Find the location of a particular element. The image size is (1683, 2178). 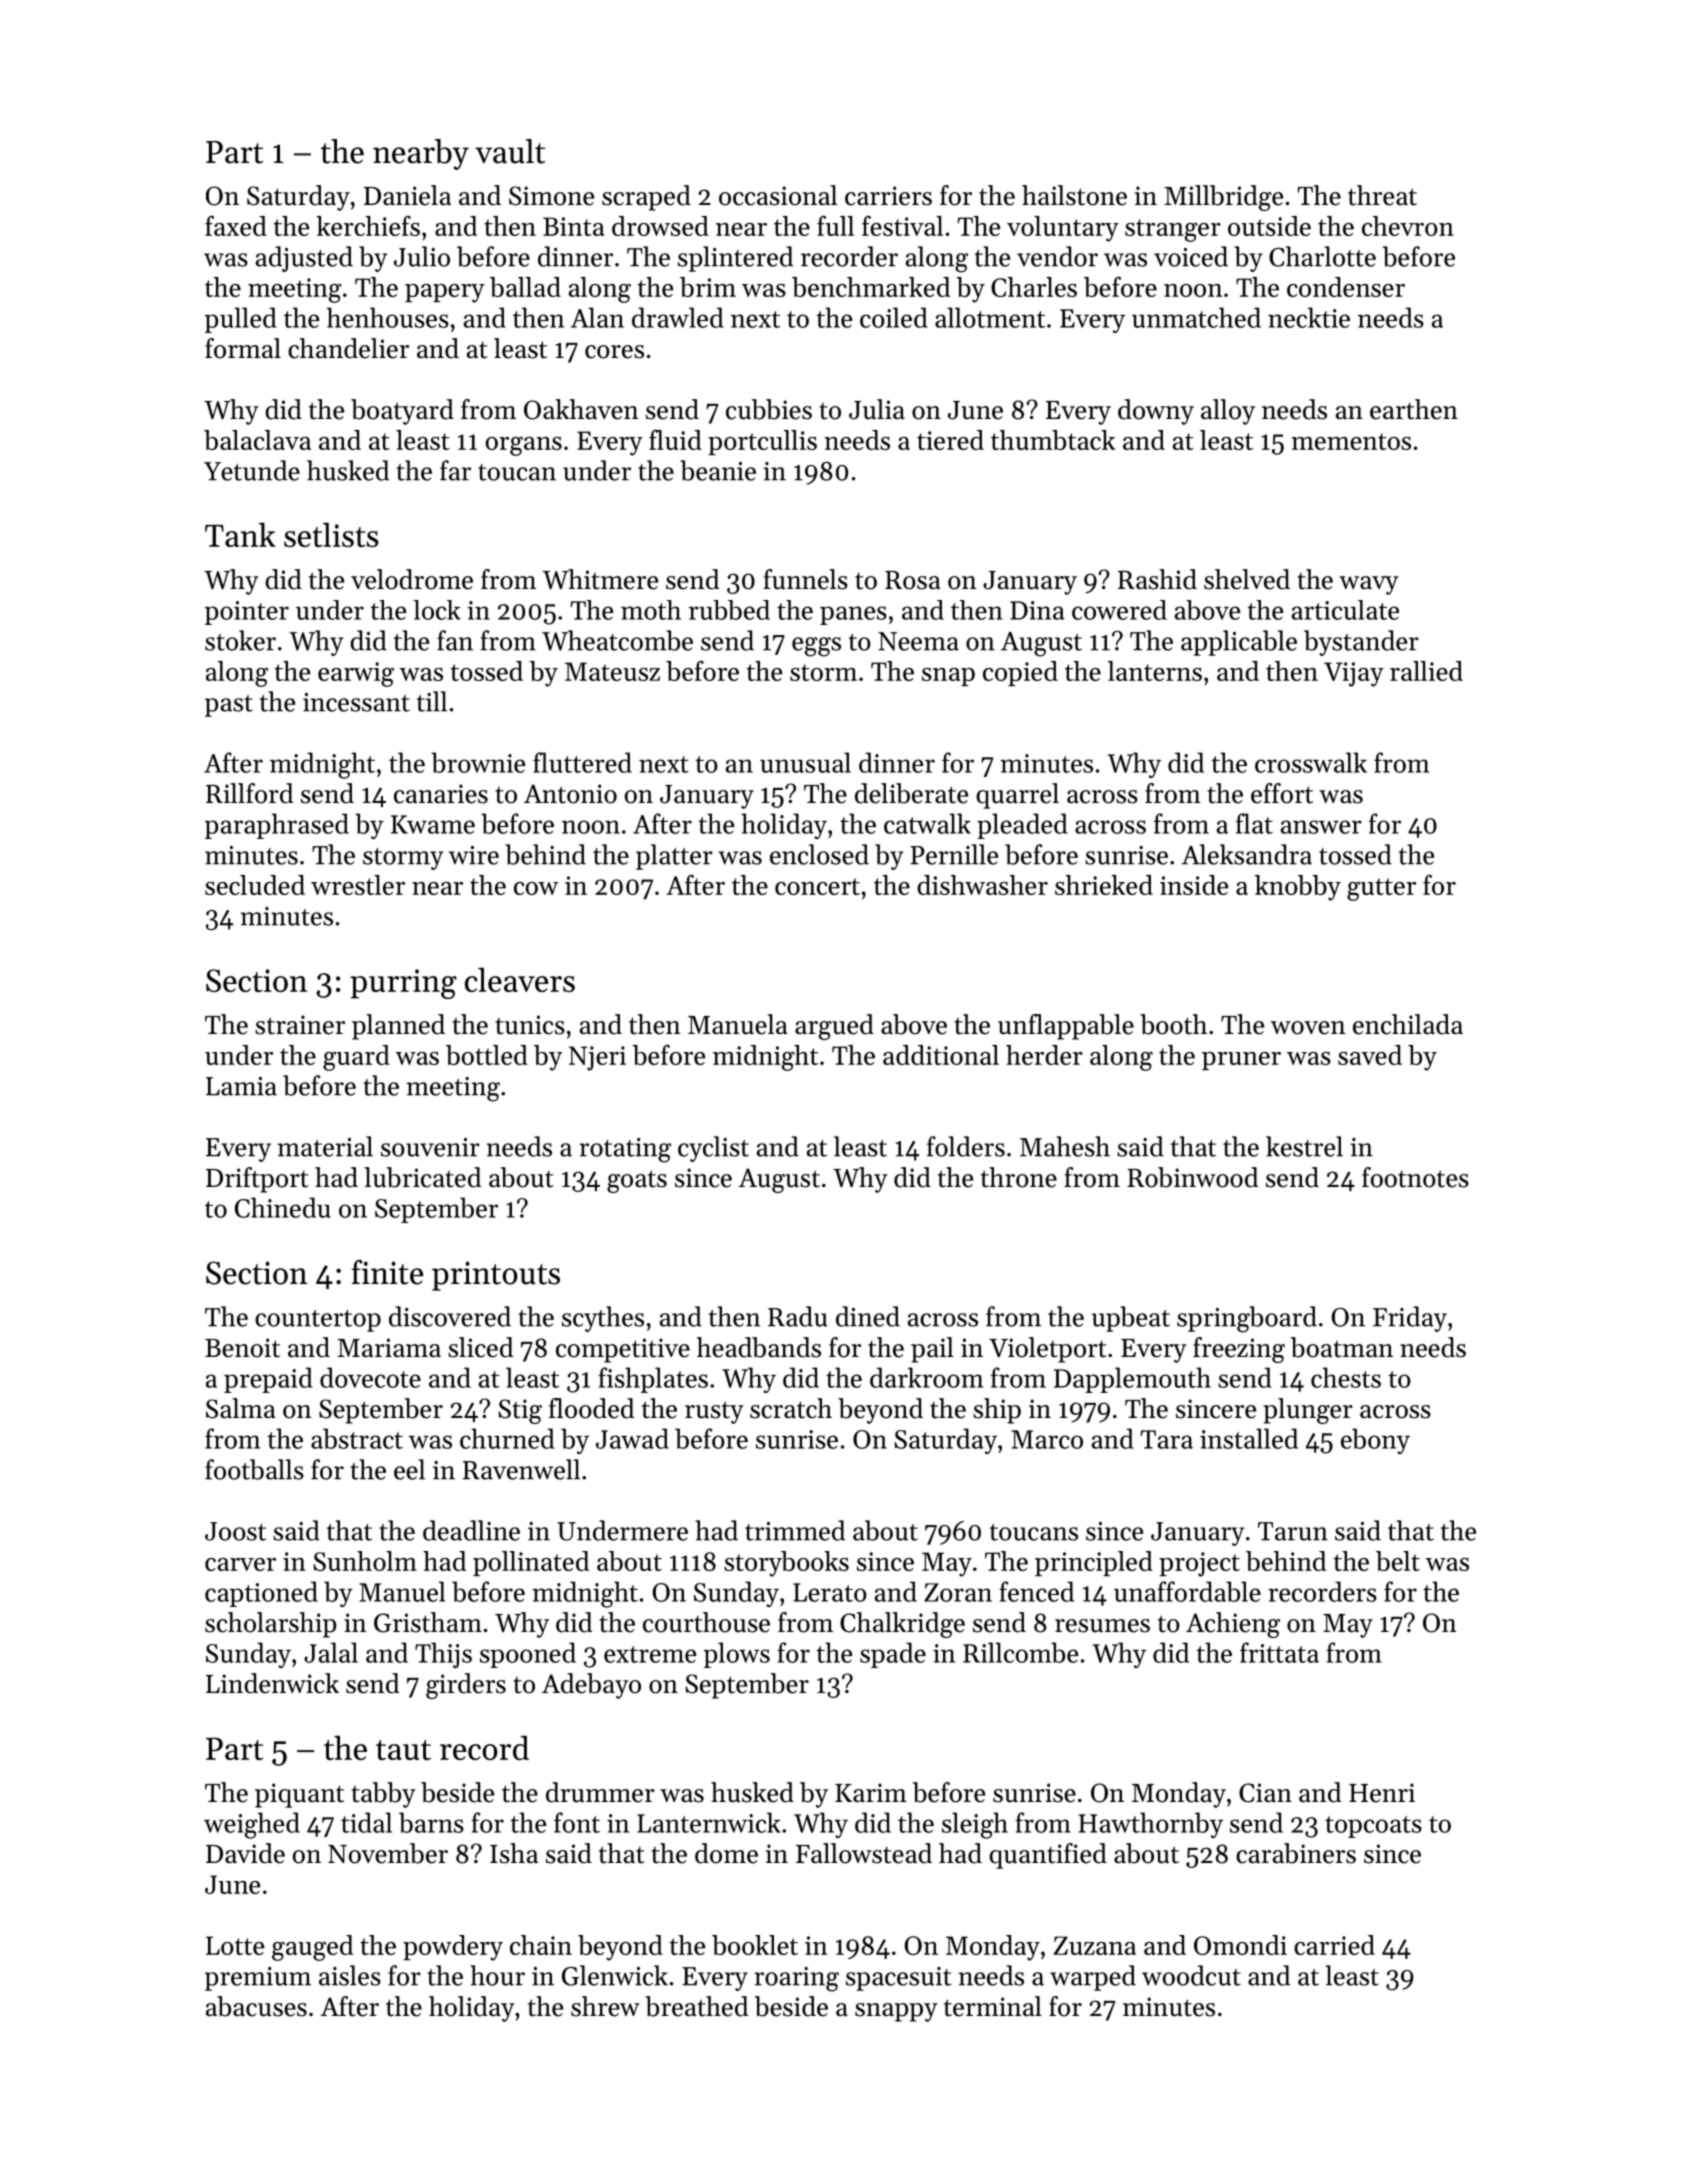

festival is located at coordinates (902, 225).
